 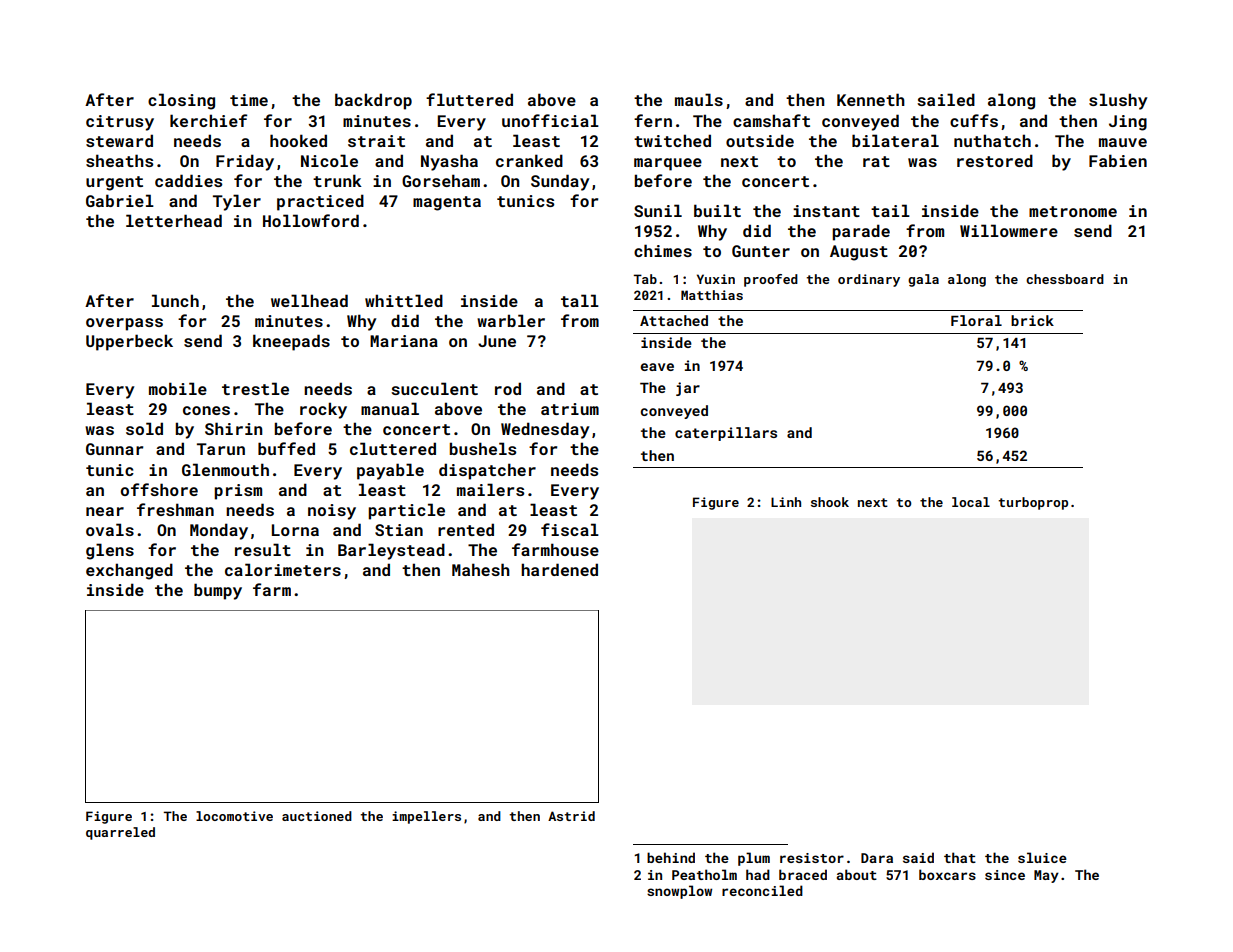 I want to click on trestle, so click(x=255, y=388).
